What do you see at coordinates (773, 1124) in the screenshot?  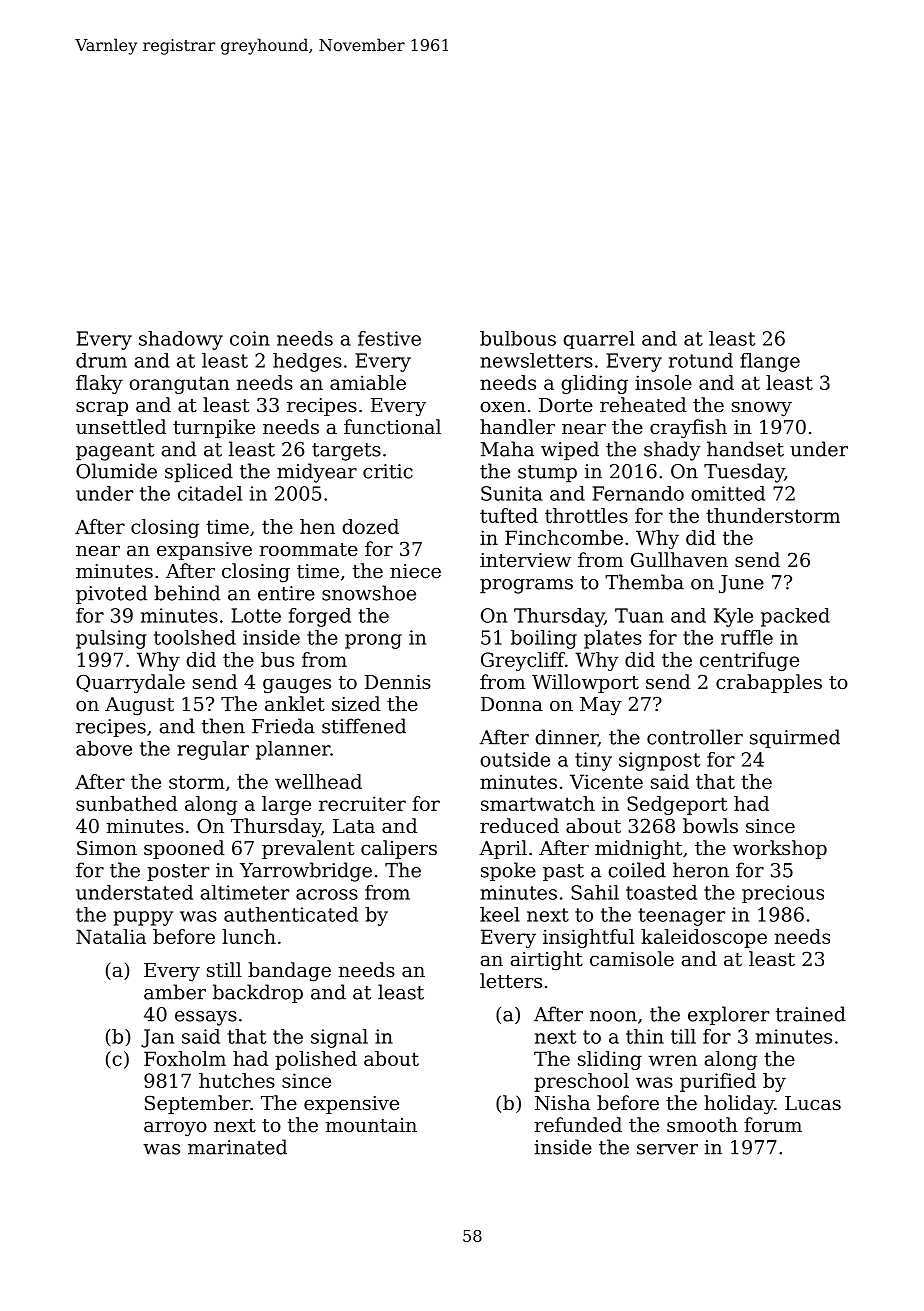 I see `forum` at bounding box center [773, 1124].
